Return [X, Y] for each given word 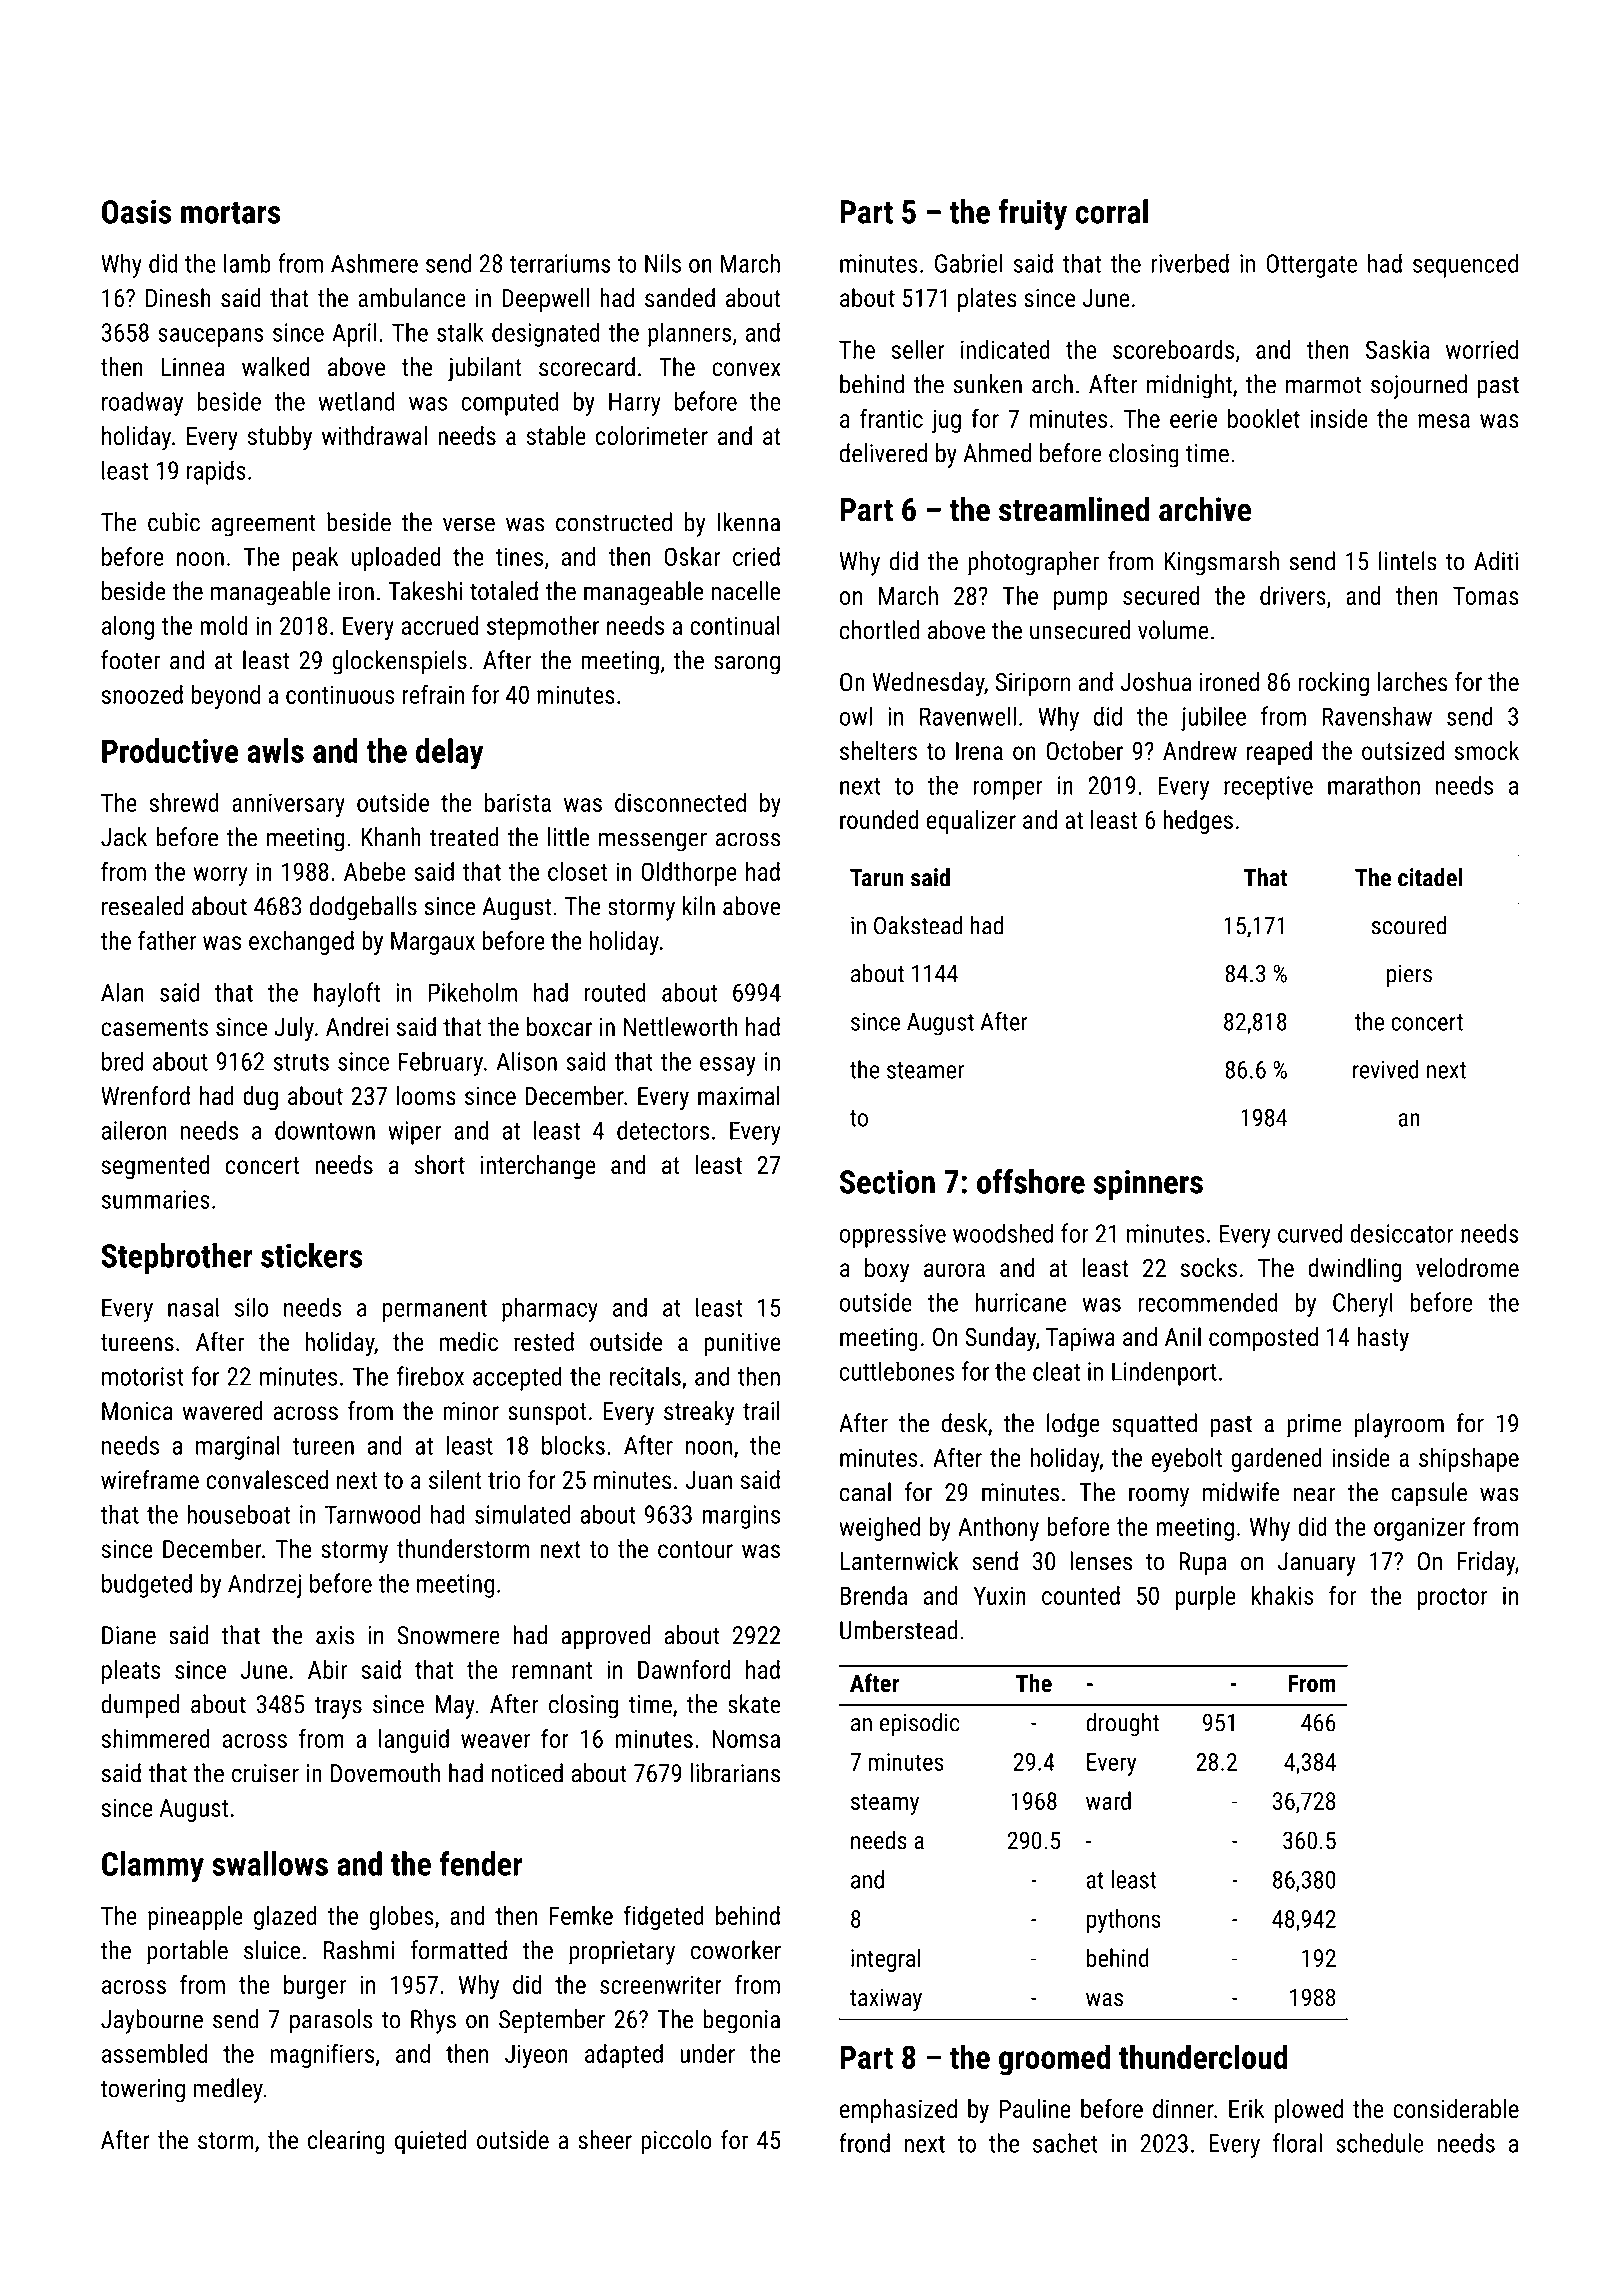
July [294, 1029]
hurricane [1020, 1302]
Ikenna [748, 522]
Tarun [877, 878]
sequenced [1465, 265]
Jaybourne [152, 2021]
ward [1108, 1800]
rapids [216, 472]
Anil [1183, 1336]
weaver [495, 1741]
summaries [156, 1199]
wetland [356, 401]
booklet [1264, 418]
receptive [1268, 788]
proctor [1452, 1599]
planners [689, 334]
